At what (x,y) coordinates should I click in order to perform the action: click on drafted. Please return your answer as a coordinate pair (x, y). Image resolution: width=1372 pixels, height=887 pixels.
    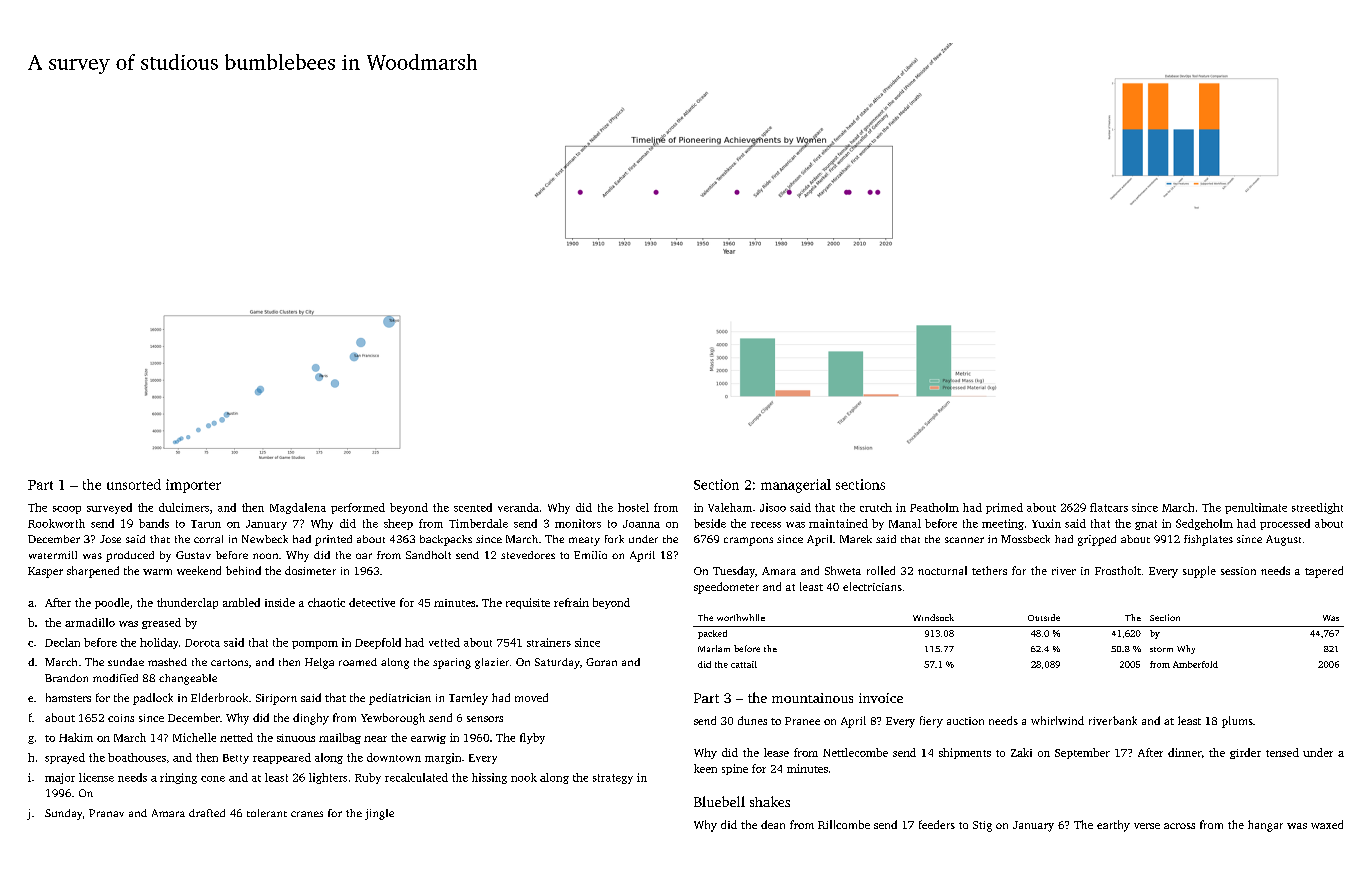
    Looking at the image, I should click on (207, 813).
